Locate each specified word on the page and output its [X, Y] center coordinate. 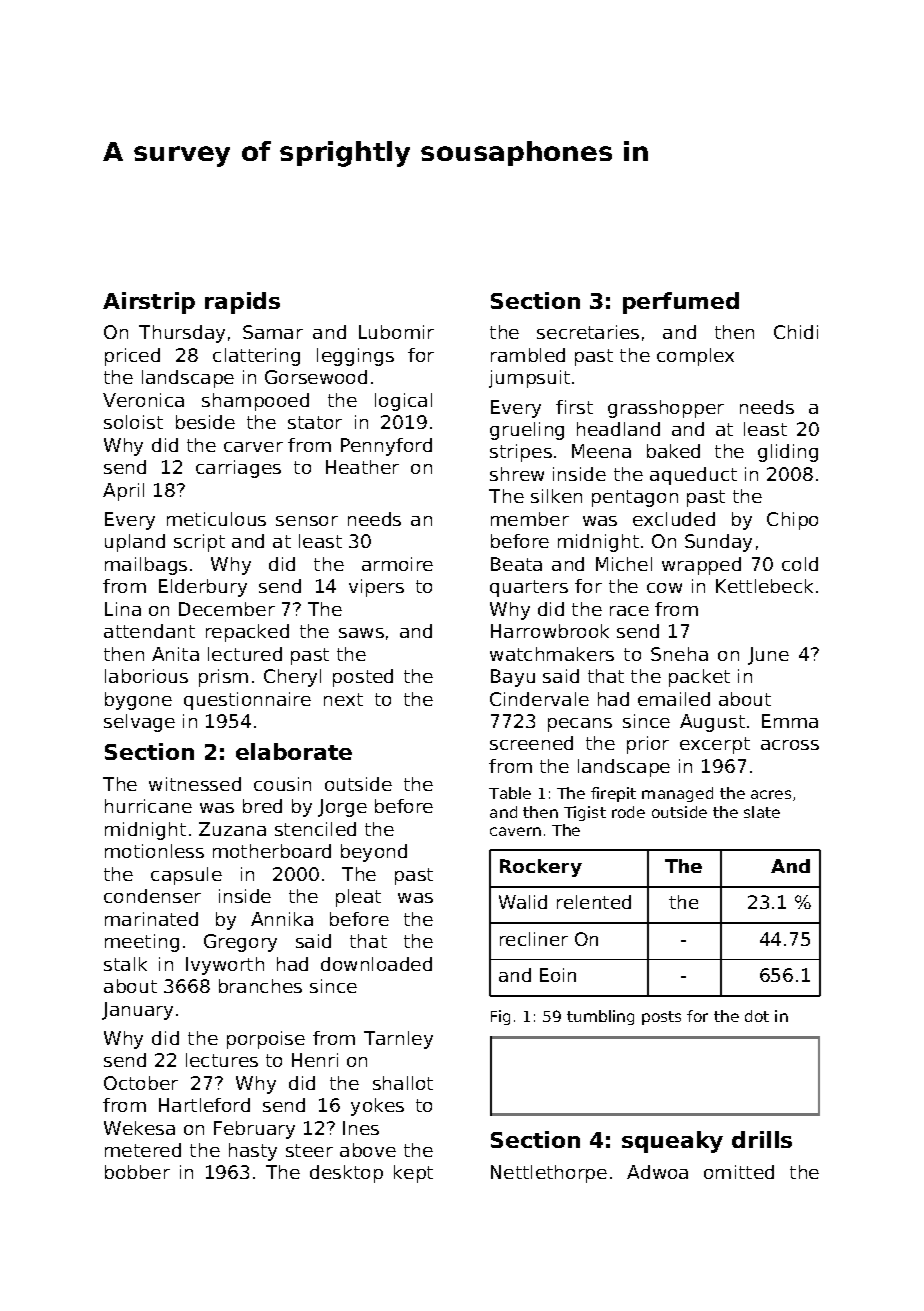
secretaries [588, 332]
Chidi [796, 332]
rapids [242, 303]
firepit [613, 794]
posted [363, 678]
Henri [315, 1060]
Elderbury [203, 588]
